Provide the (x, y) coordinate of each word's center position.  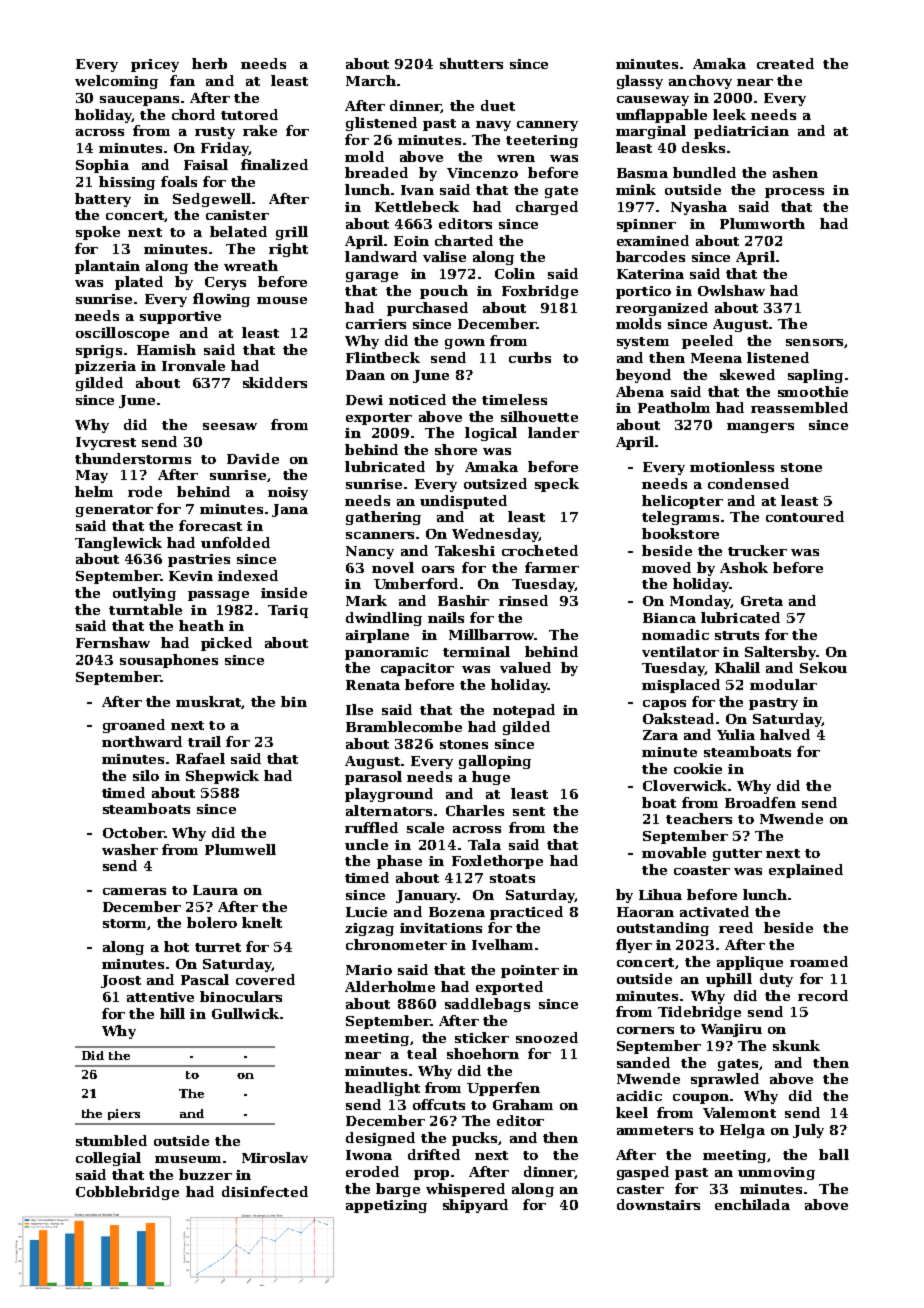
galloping (495, 762)
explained (806, 871)
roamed (819, 961)
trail (204, 741)
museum (188, 1159)
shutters (471, 63)
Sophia (102, 166)
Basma (642, 173)
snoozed (547, 1037)
